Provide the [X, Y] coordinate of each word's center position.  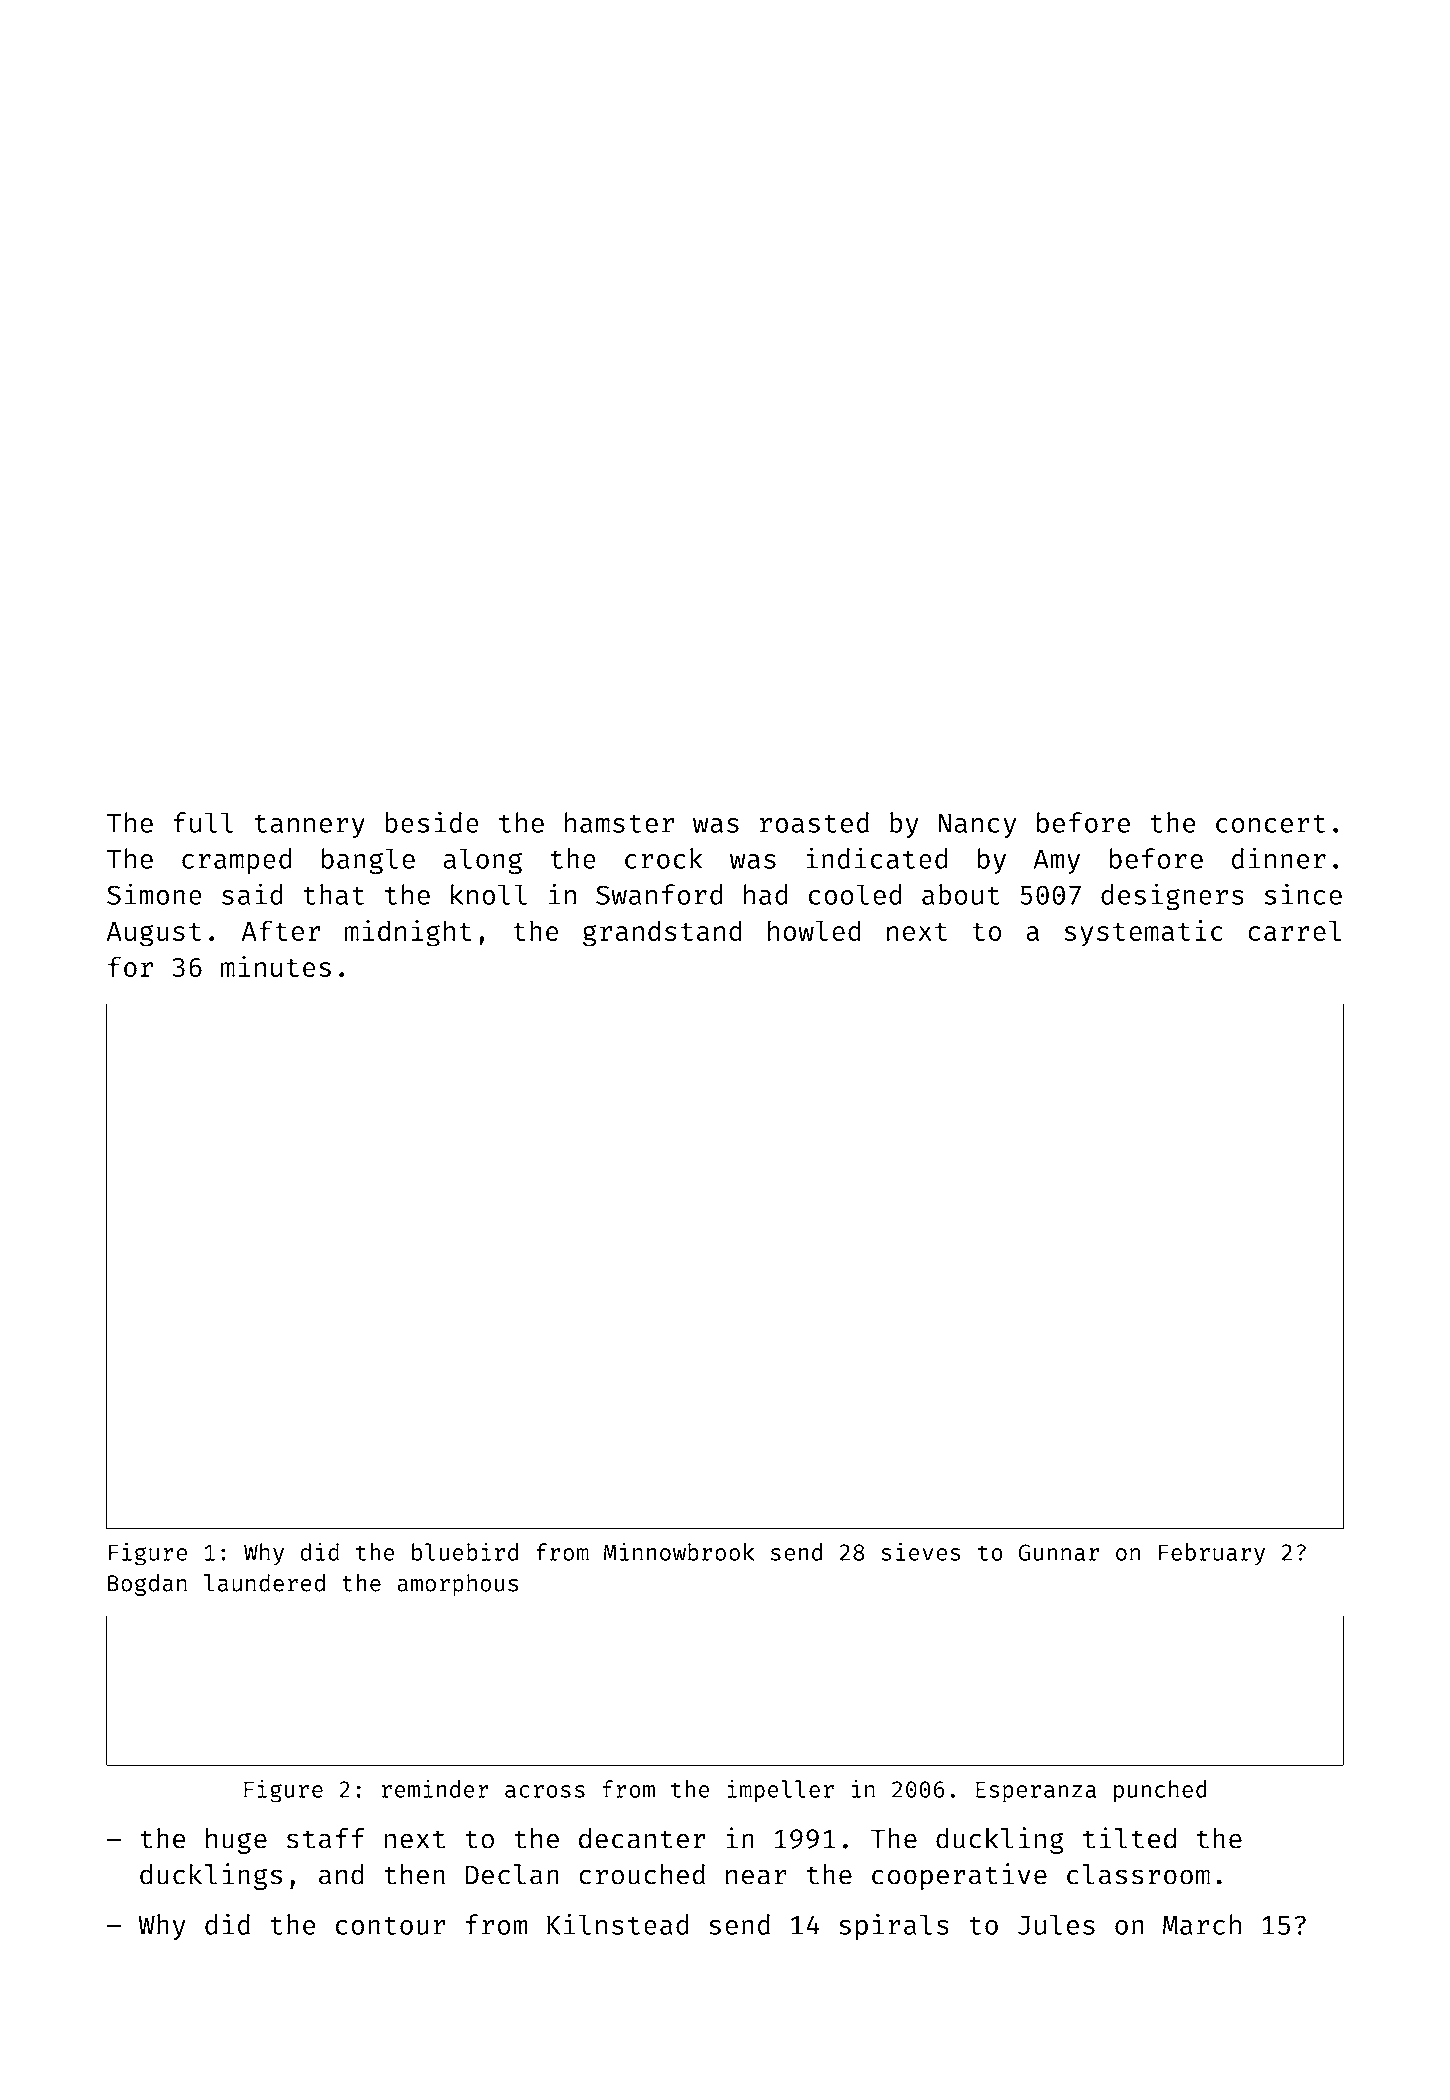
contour [391, 1926]
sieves [921, 1551]
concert [1270, 824]
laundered [264, 1583]
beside [432, 822]
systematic [1144, 933]
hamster [619, 822]
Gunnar [1058, 1552]
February [1212, 1554]
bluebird [465, 1552]
